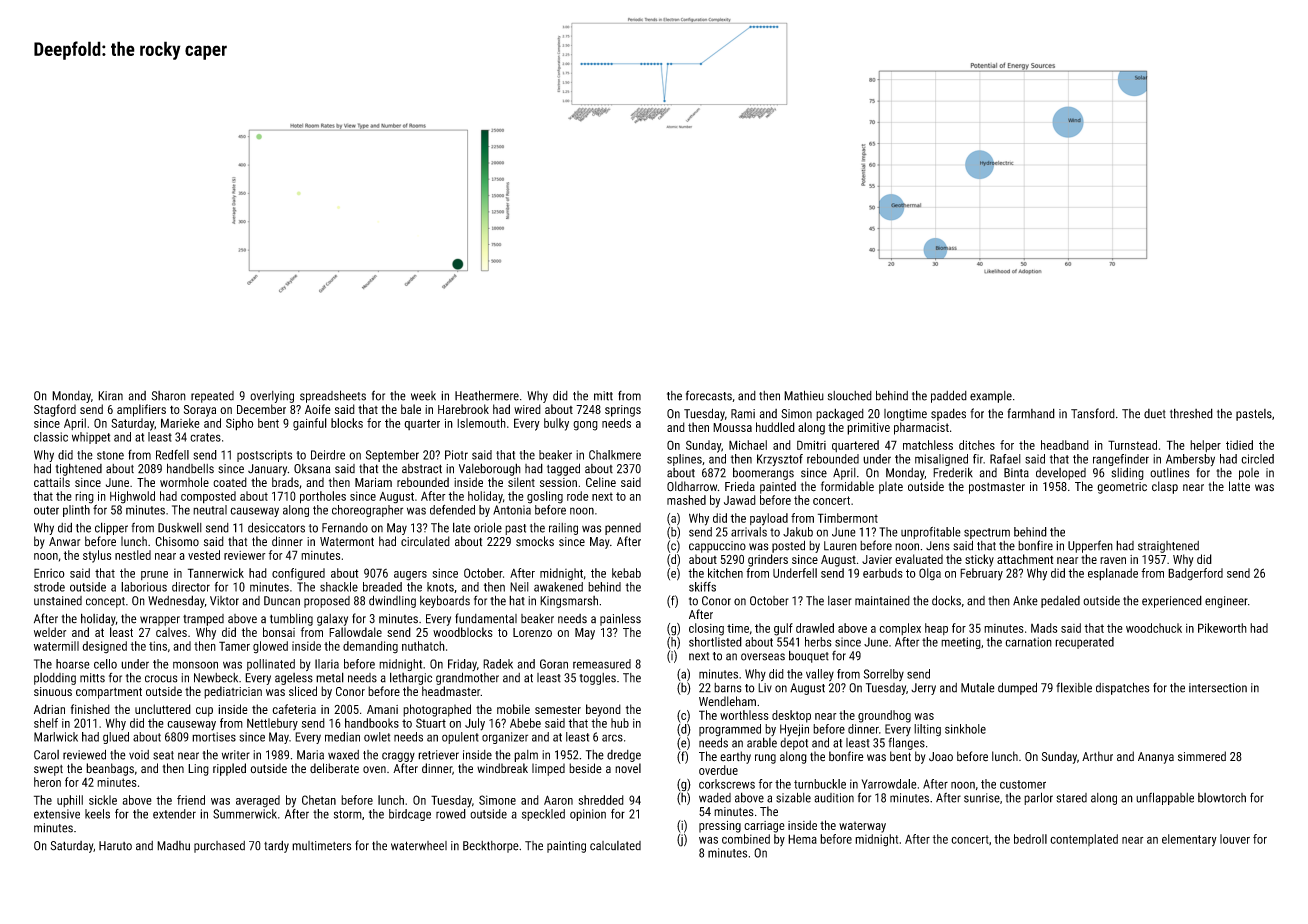  What do you see at coordinates (818, 642) in the screenshot?
I see `herbs` at bounding box center [818, 642].
